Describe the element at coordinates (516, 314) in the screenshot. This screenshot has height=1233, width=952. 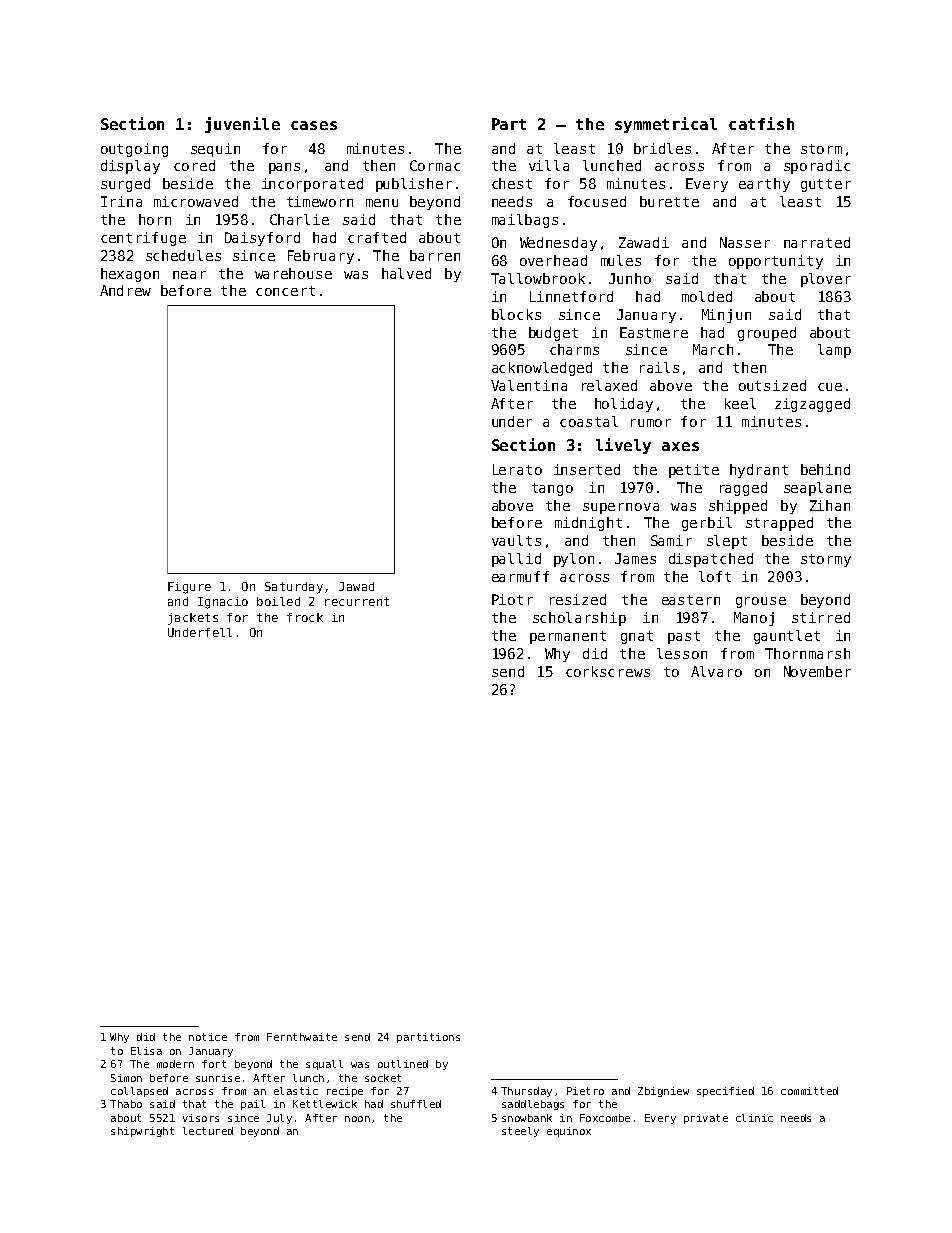
I see `blocks` at that location.
